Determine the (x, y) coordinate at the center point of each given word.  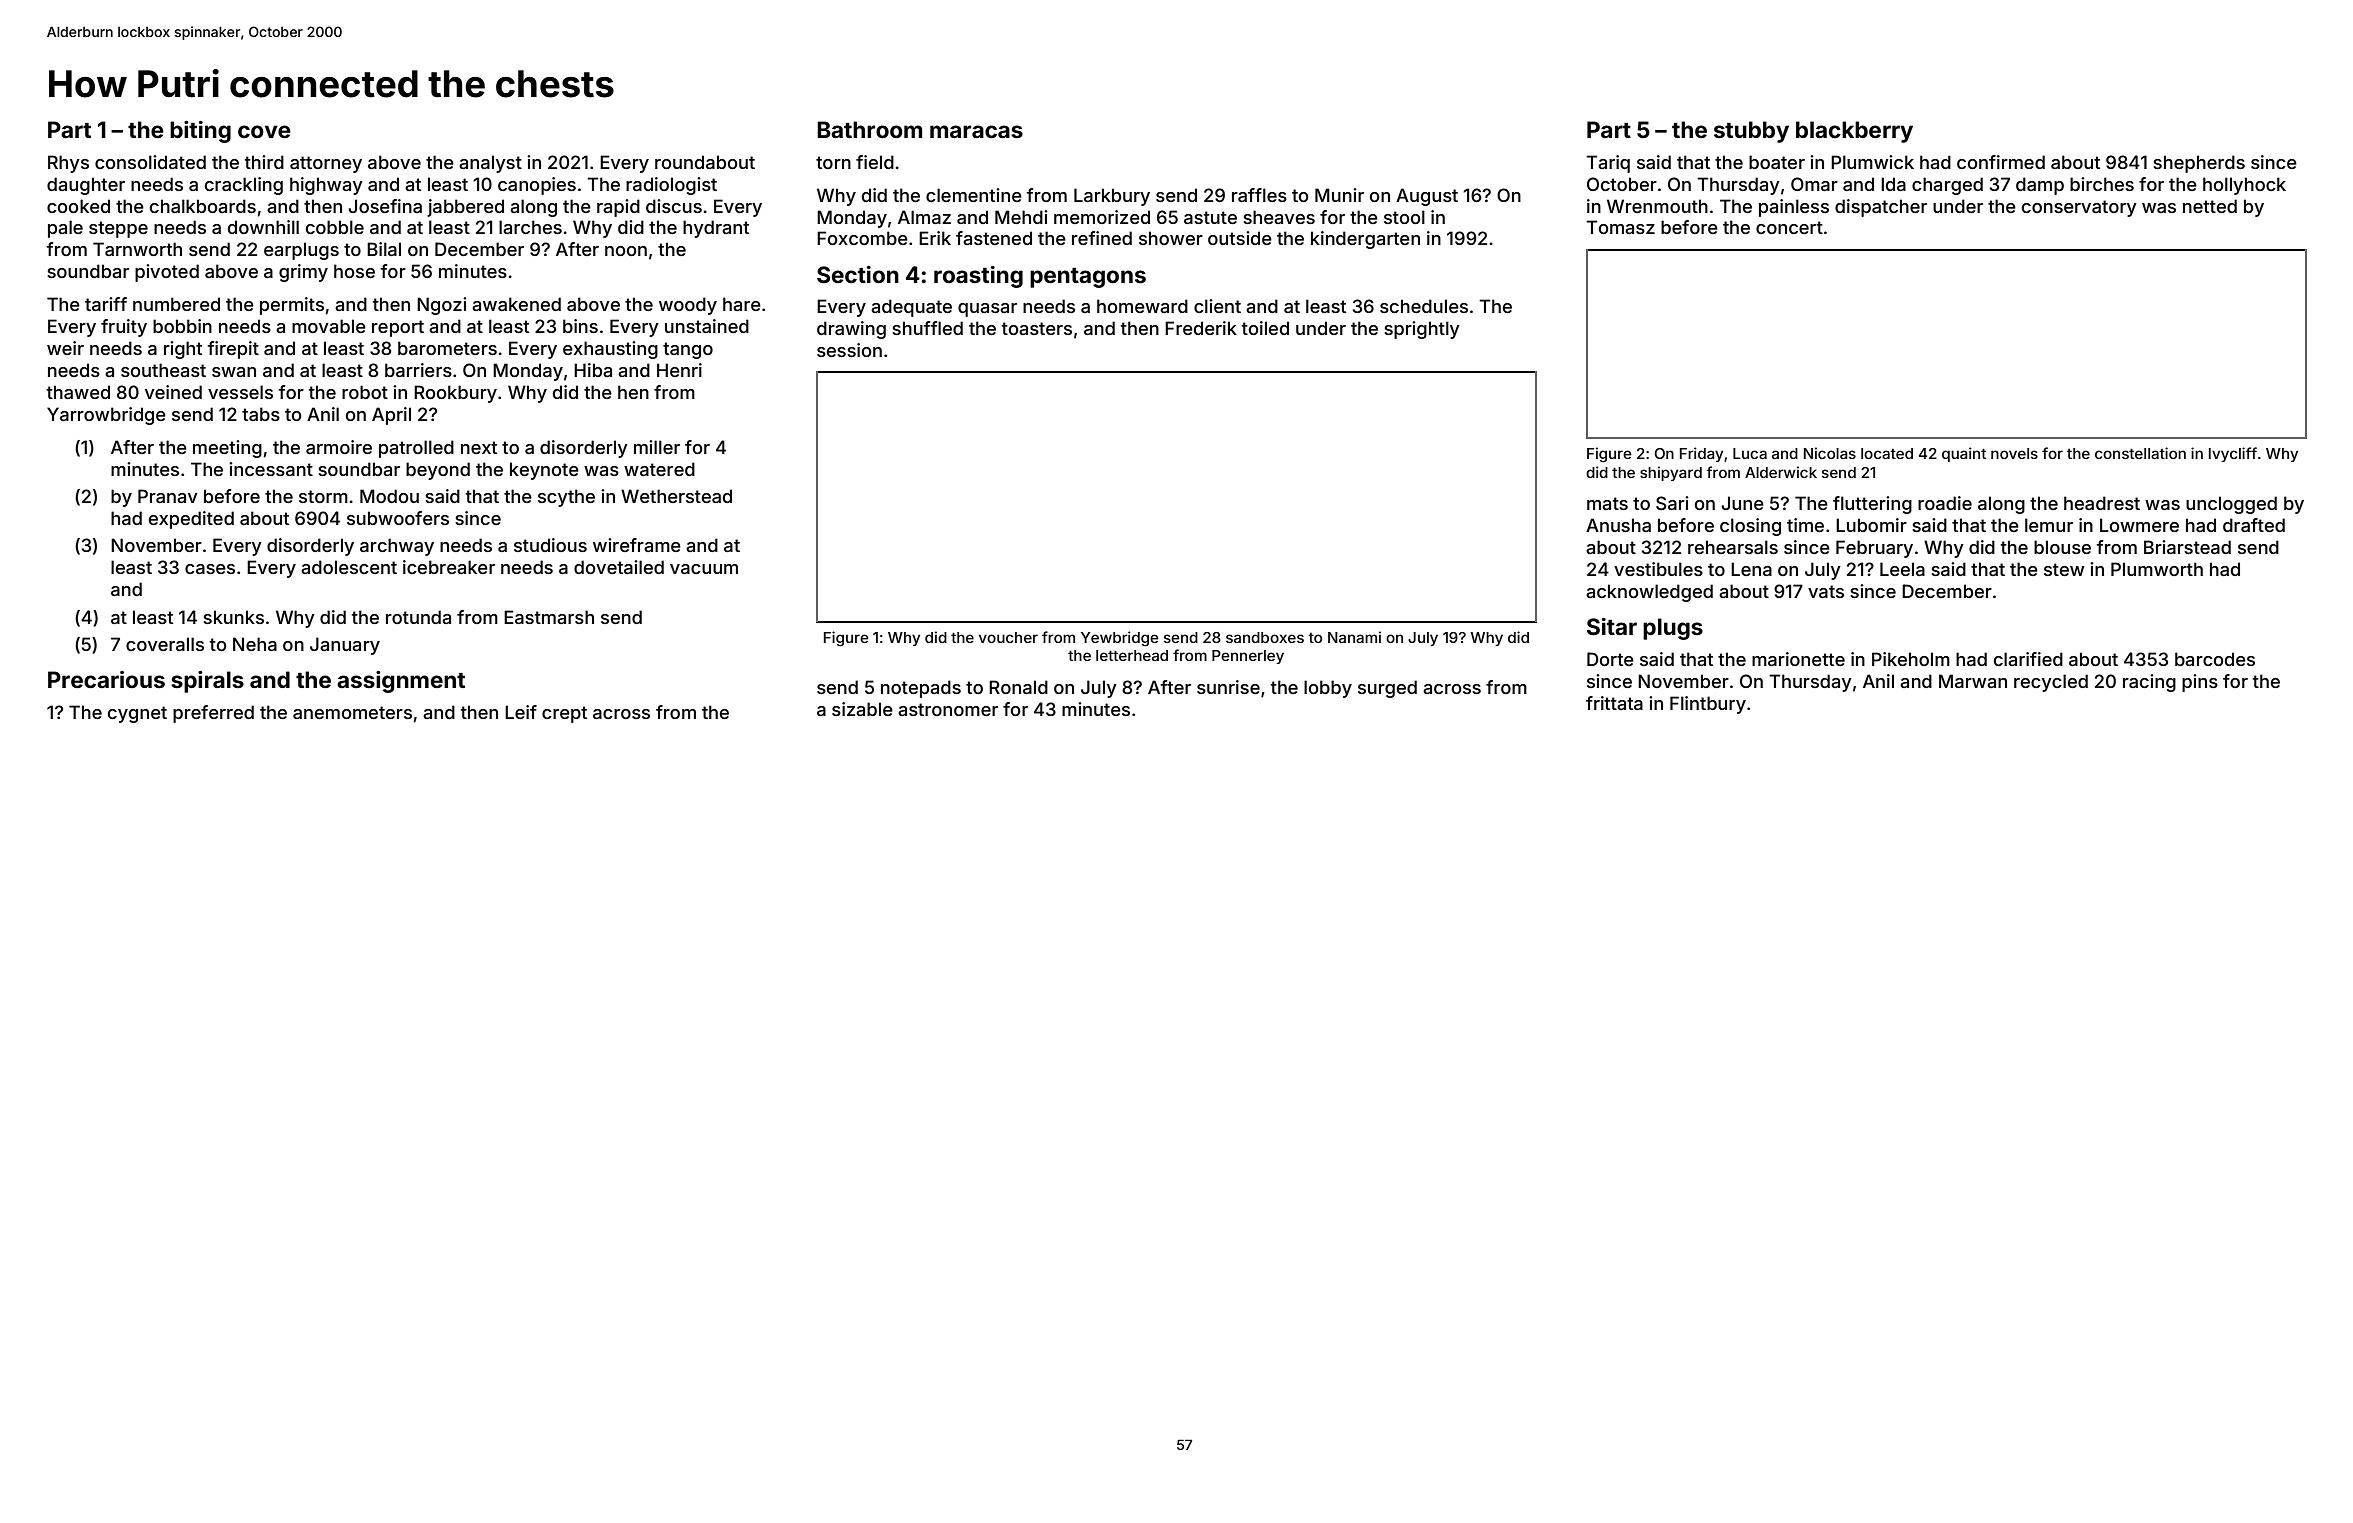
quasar (987, 310)
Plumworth (2157, 569)
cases (210, 569)
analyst (490, 164)
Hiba (593, 370)
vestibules (1658, 569)
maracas (976, 131)
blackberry (1854, 132)
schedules (1424, 306)
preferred (213, 714)
